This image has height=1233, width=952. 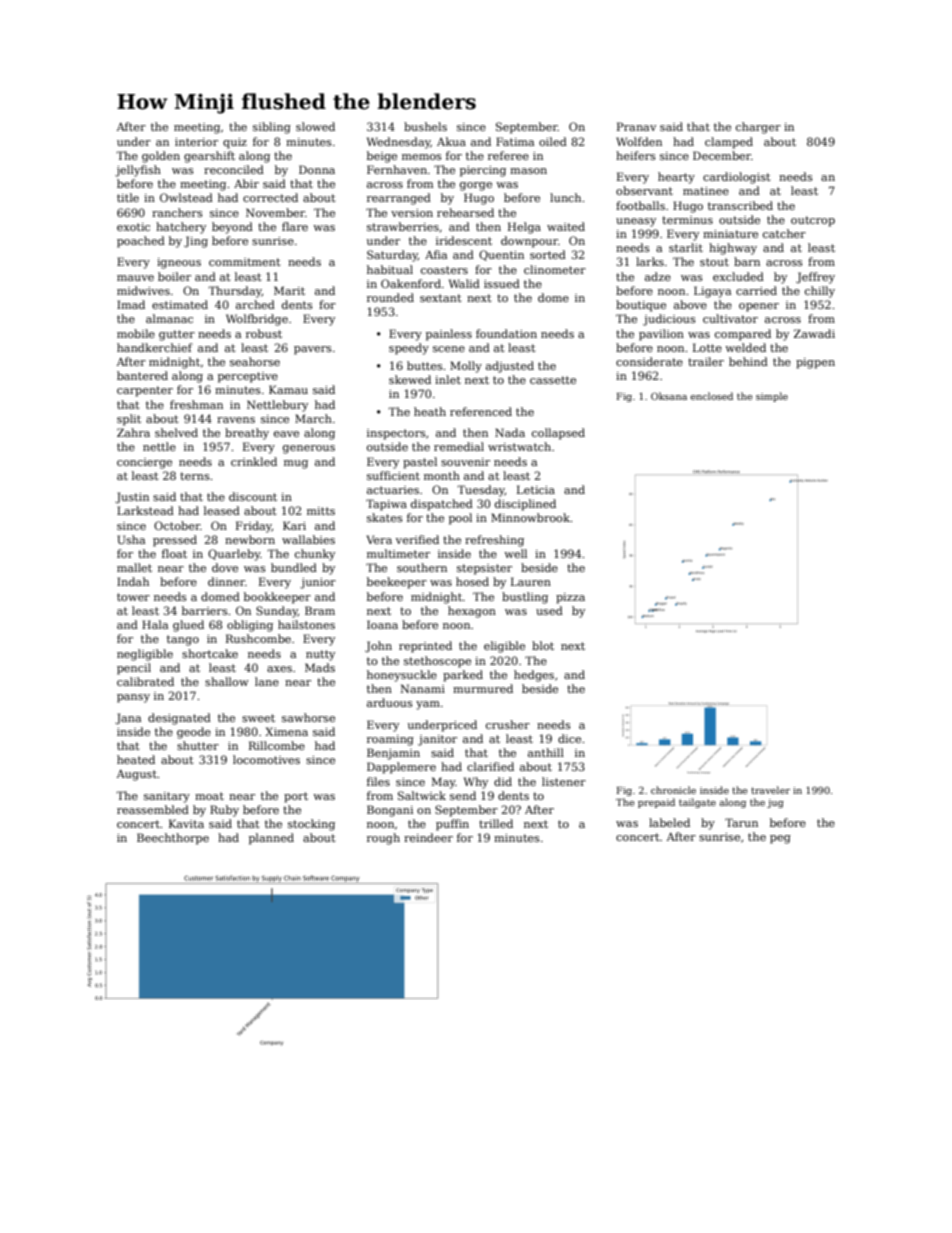 What do you see at coordinates (465, 462) in the image?
I see `souvenir` at bounding box center [465, 462].
